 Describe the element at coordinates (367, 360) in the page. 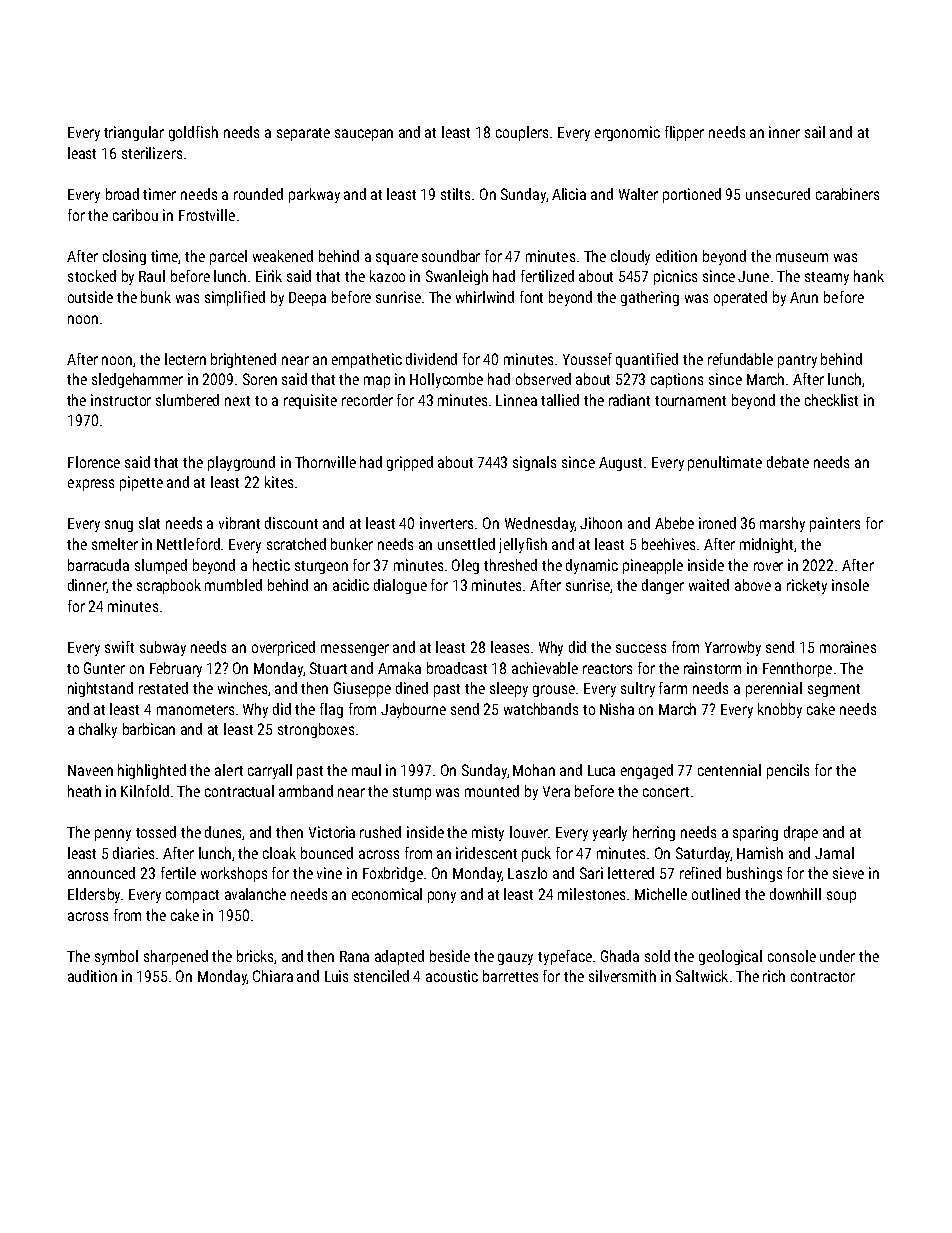

I see `empathetic` at that location.
